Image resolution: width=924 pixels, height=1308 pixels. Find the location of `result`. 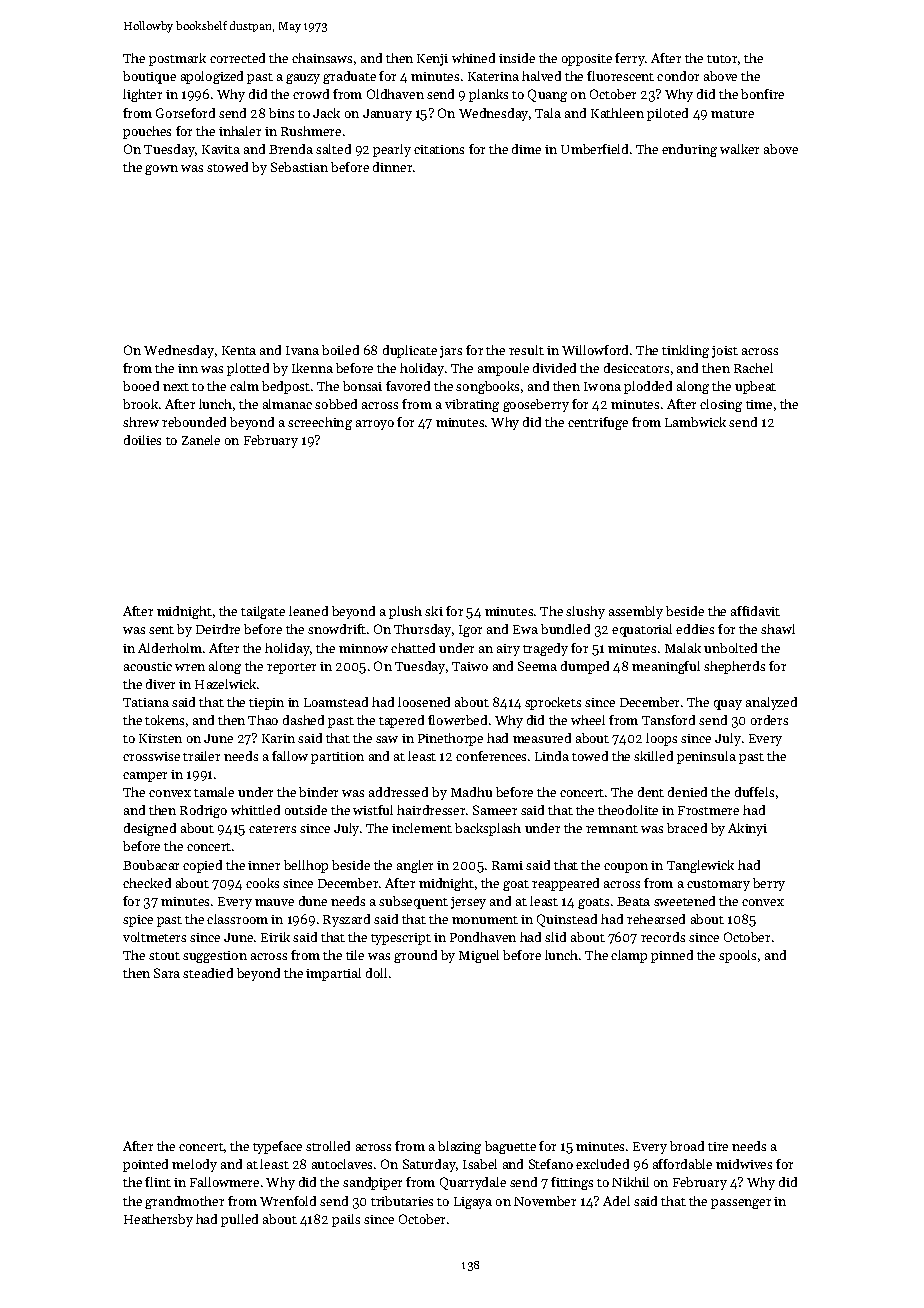

result is located at coordinates (526, 350).
